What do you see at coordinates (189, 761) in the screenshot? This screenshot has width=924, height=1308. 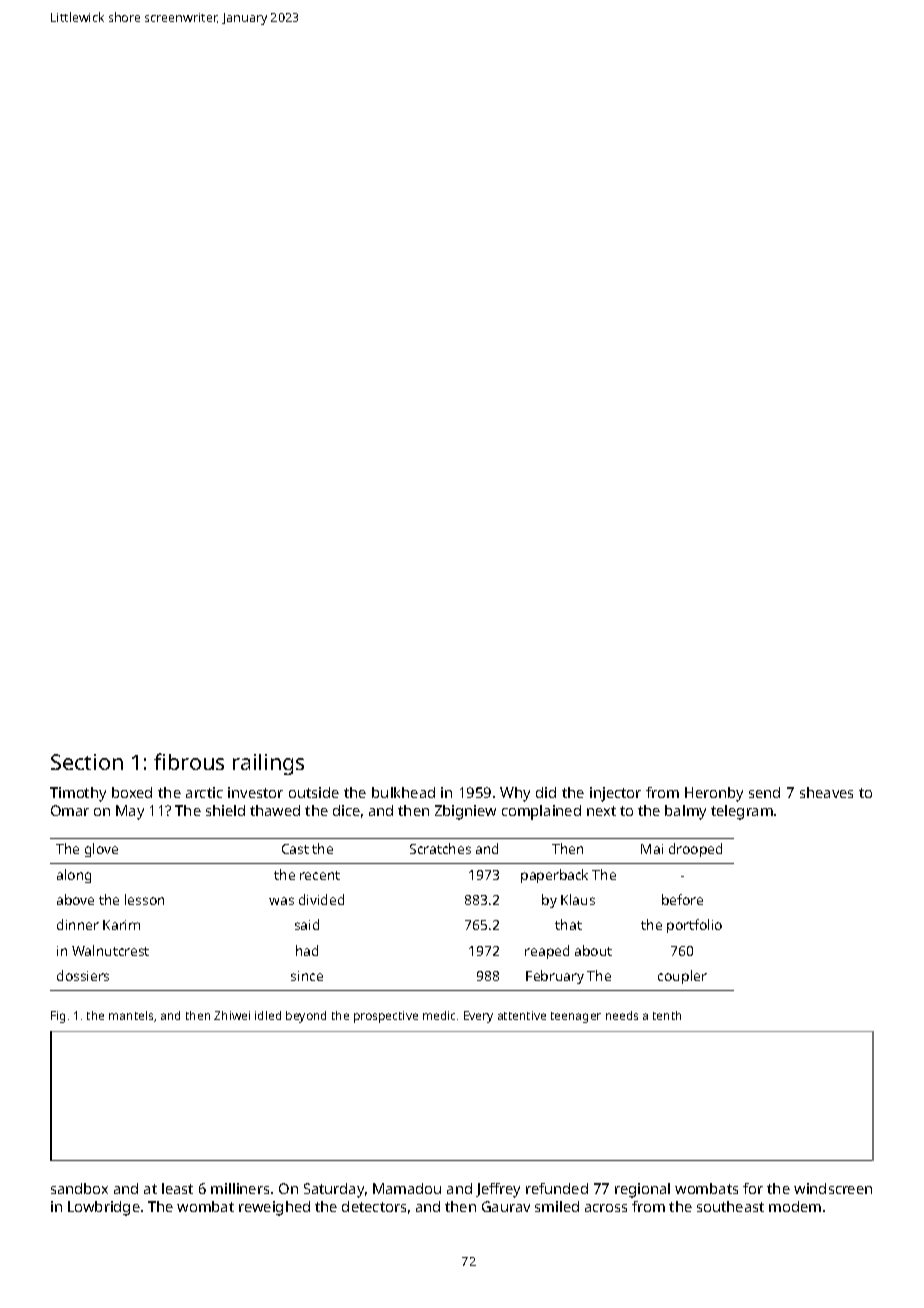 I see `fibrous` at bounding box center [189, 761].
